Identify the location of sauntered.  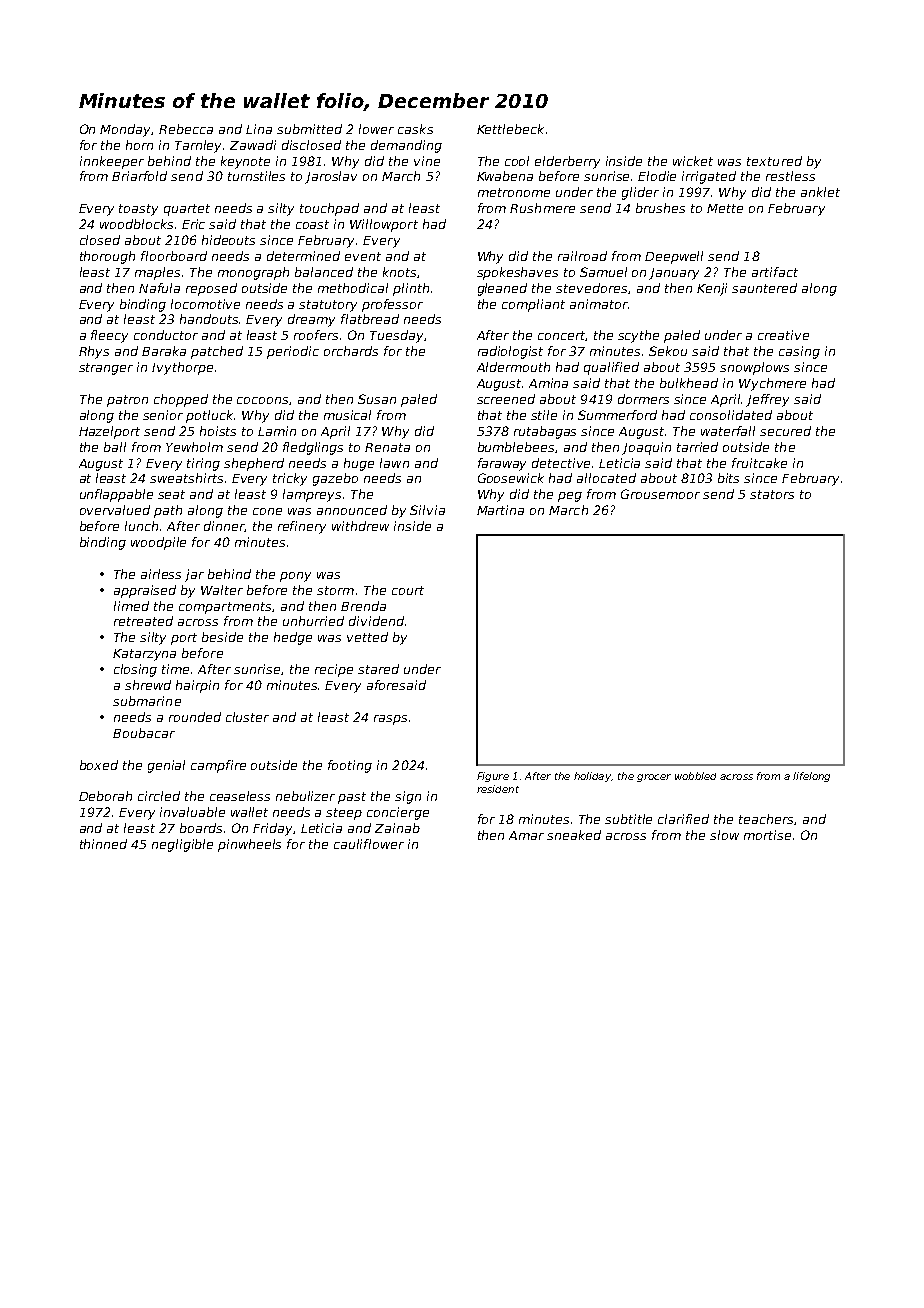
(764, 288).
